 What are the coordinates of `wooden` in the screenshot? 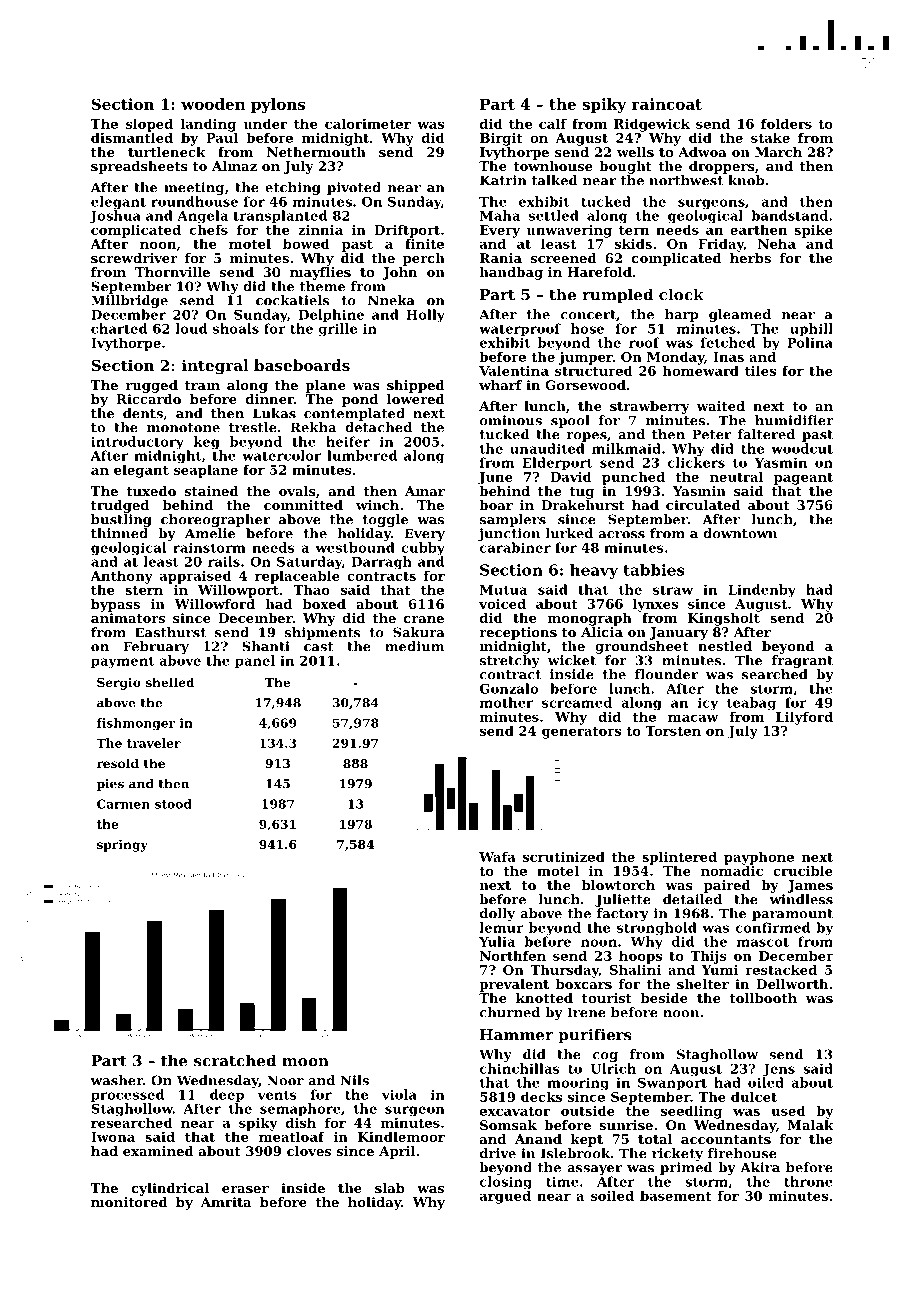 It's located at (213, 104).
